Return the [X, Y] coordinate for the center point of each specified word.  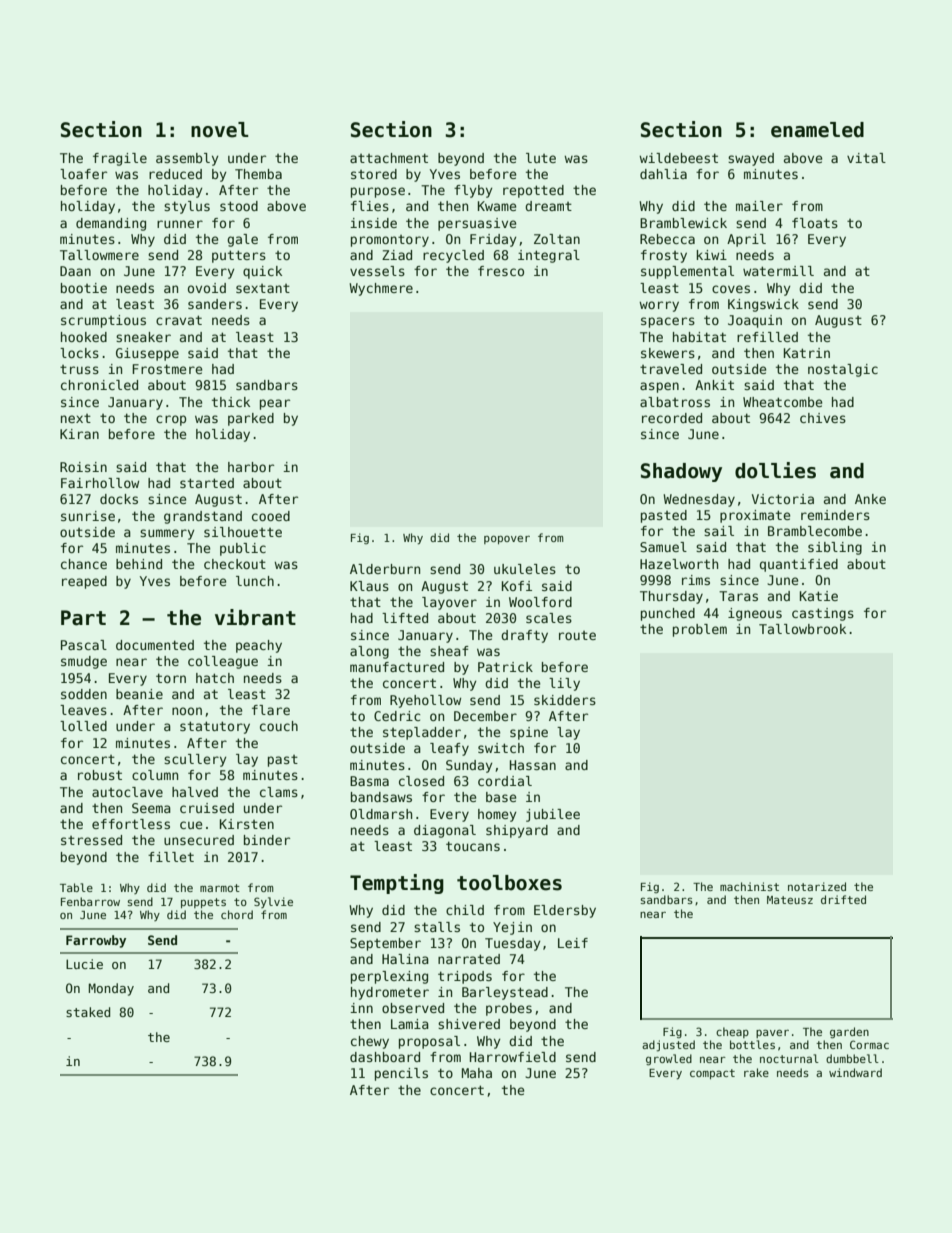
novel [220, 130]
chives [823, 418]
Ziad [397, 255]
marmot [220, 888]
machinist [749, 886]
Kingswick [763, 305]
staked [88, 1012]
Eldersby [565, 911]
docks [119, 499]
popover [507, 540]
